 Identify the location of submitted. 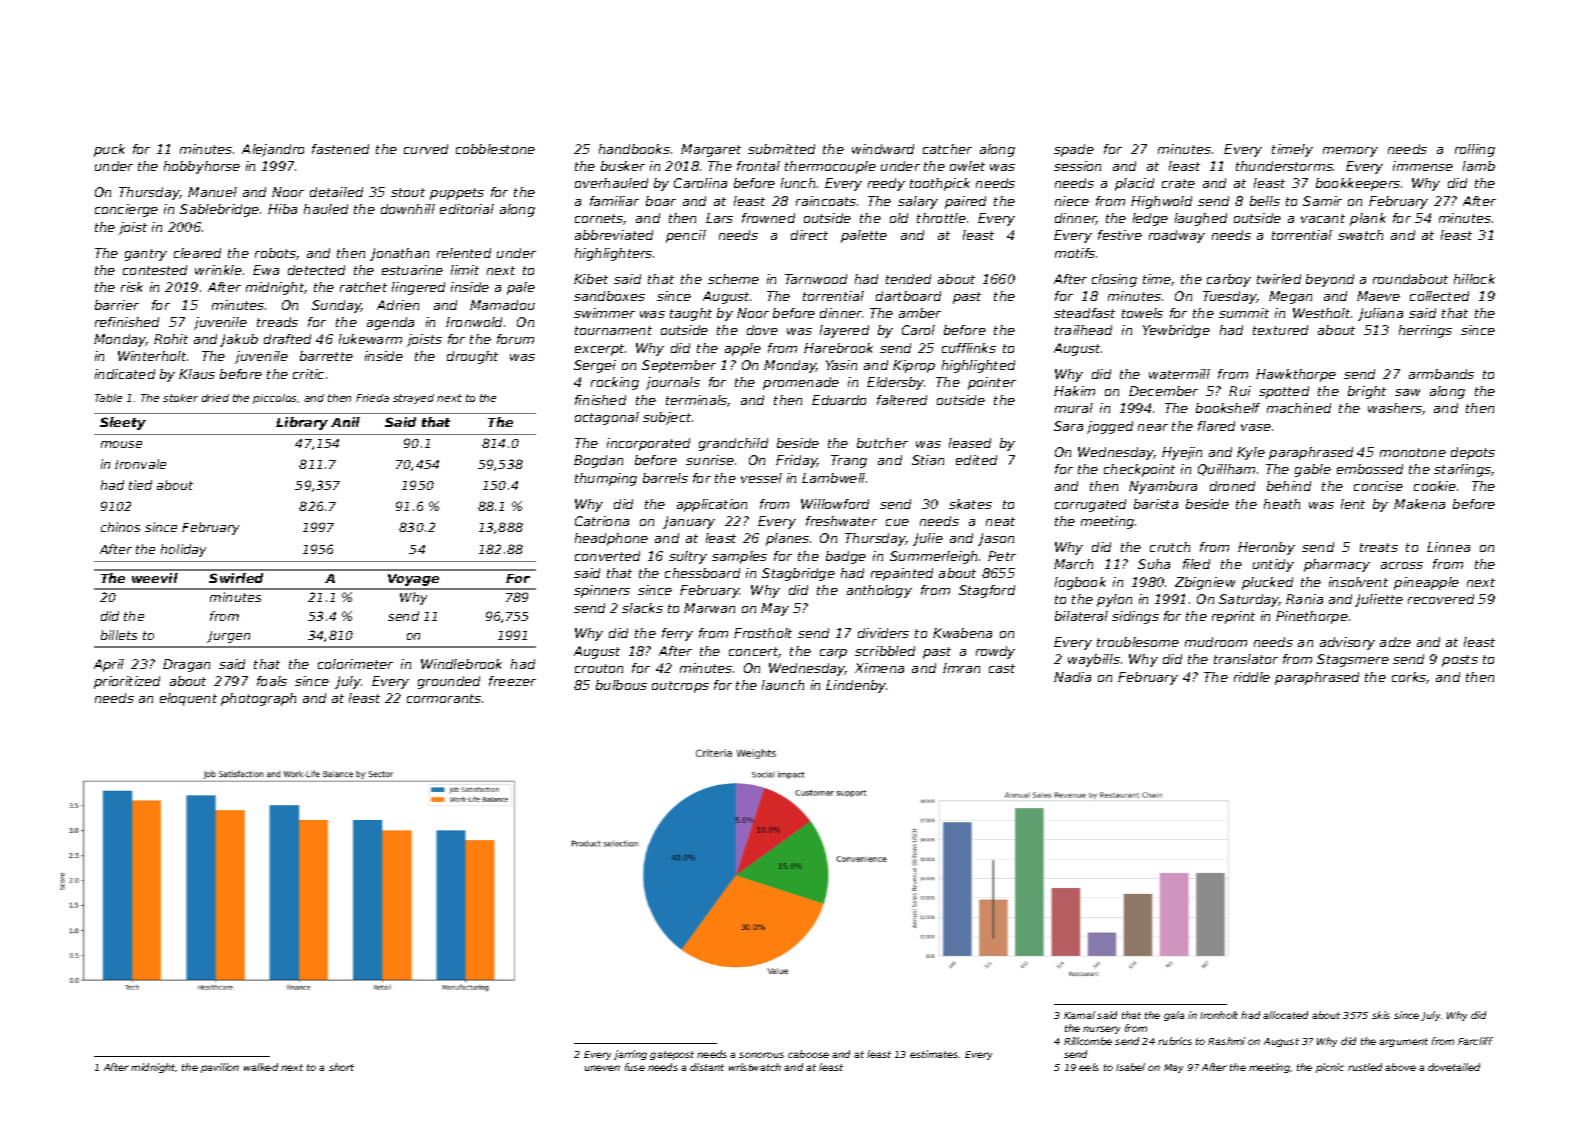
(781, 149).
